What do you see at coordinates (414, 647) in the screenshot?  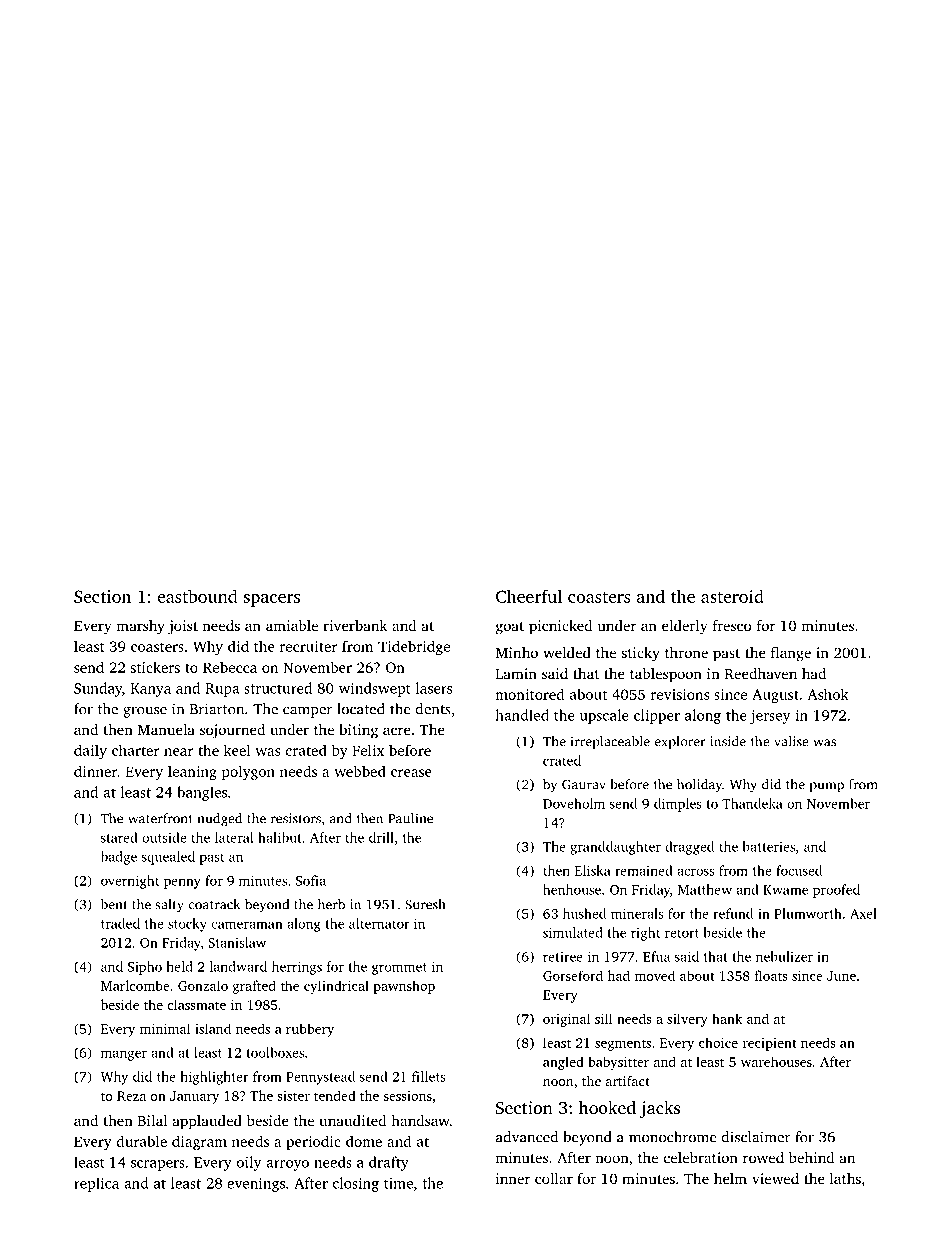 I see `Tidebridge` at bounding box center [414, 647].
